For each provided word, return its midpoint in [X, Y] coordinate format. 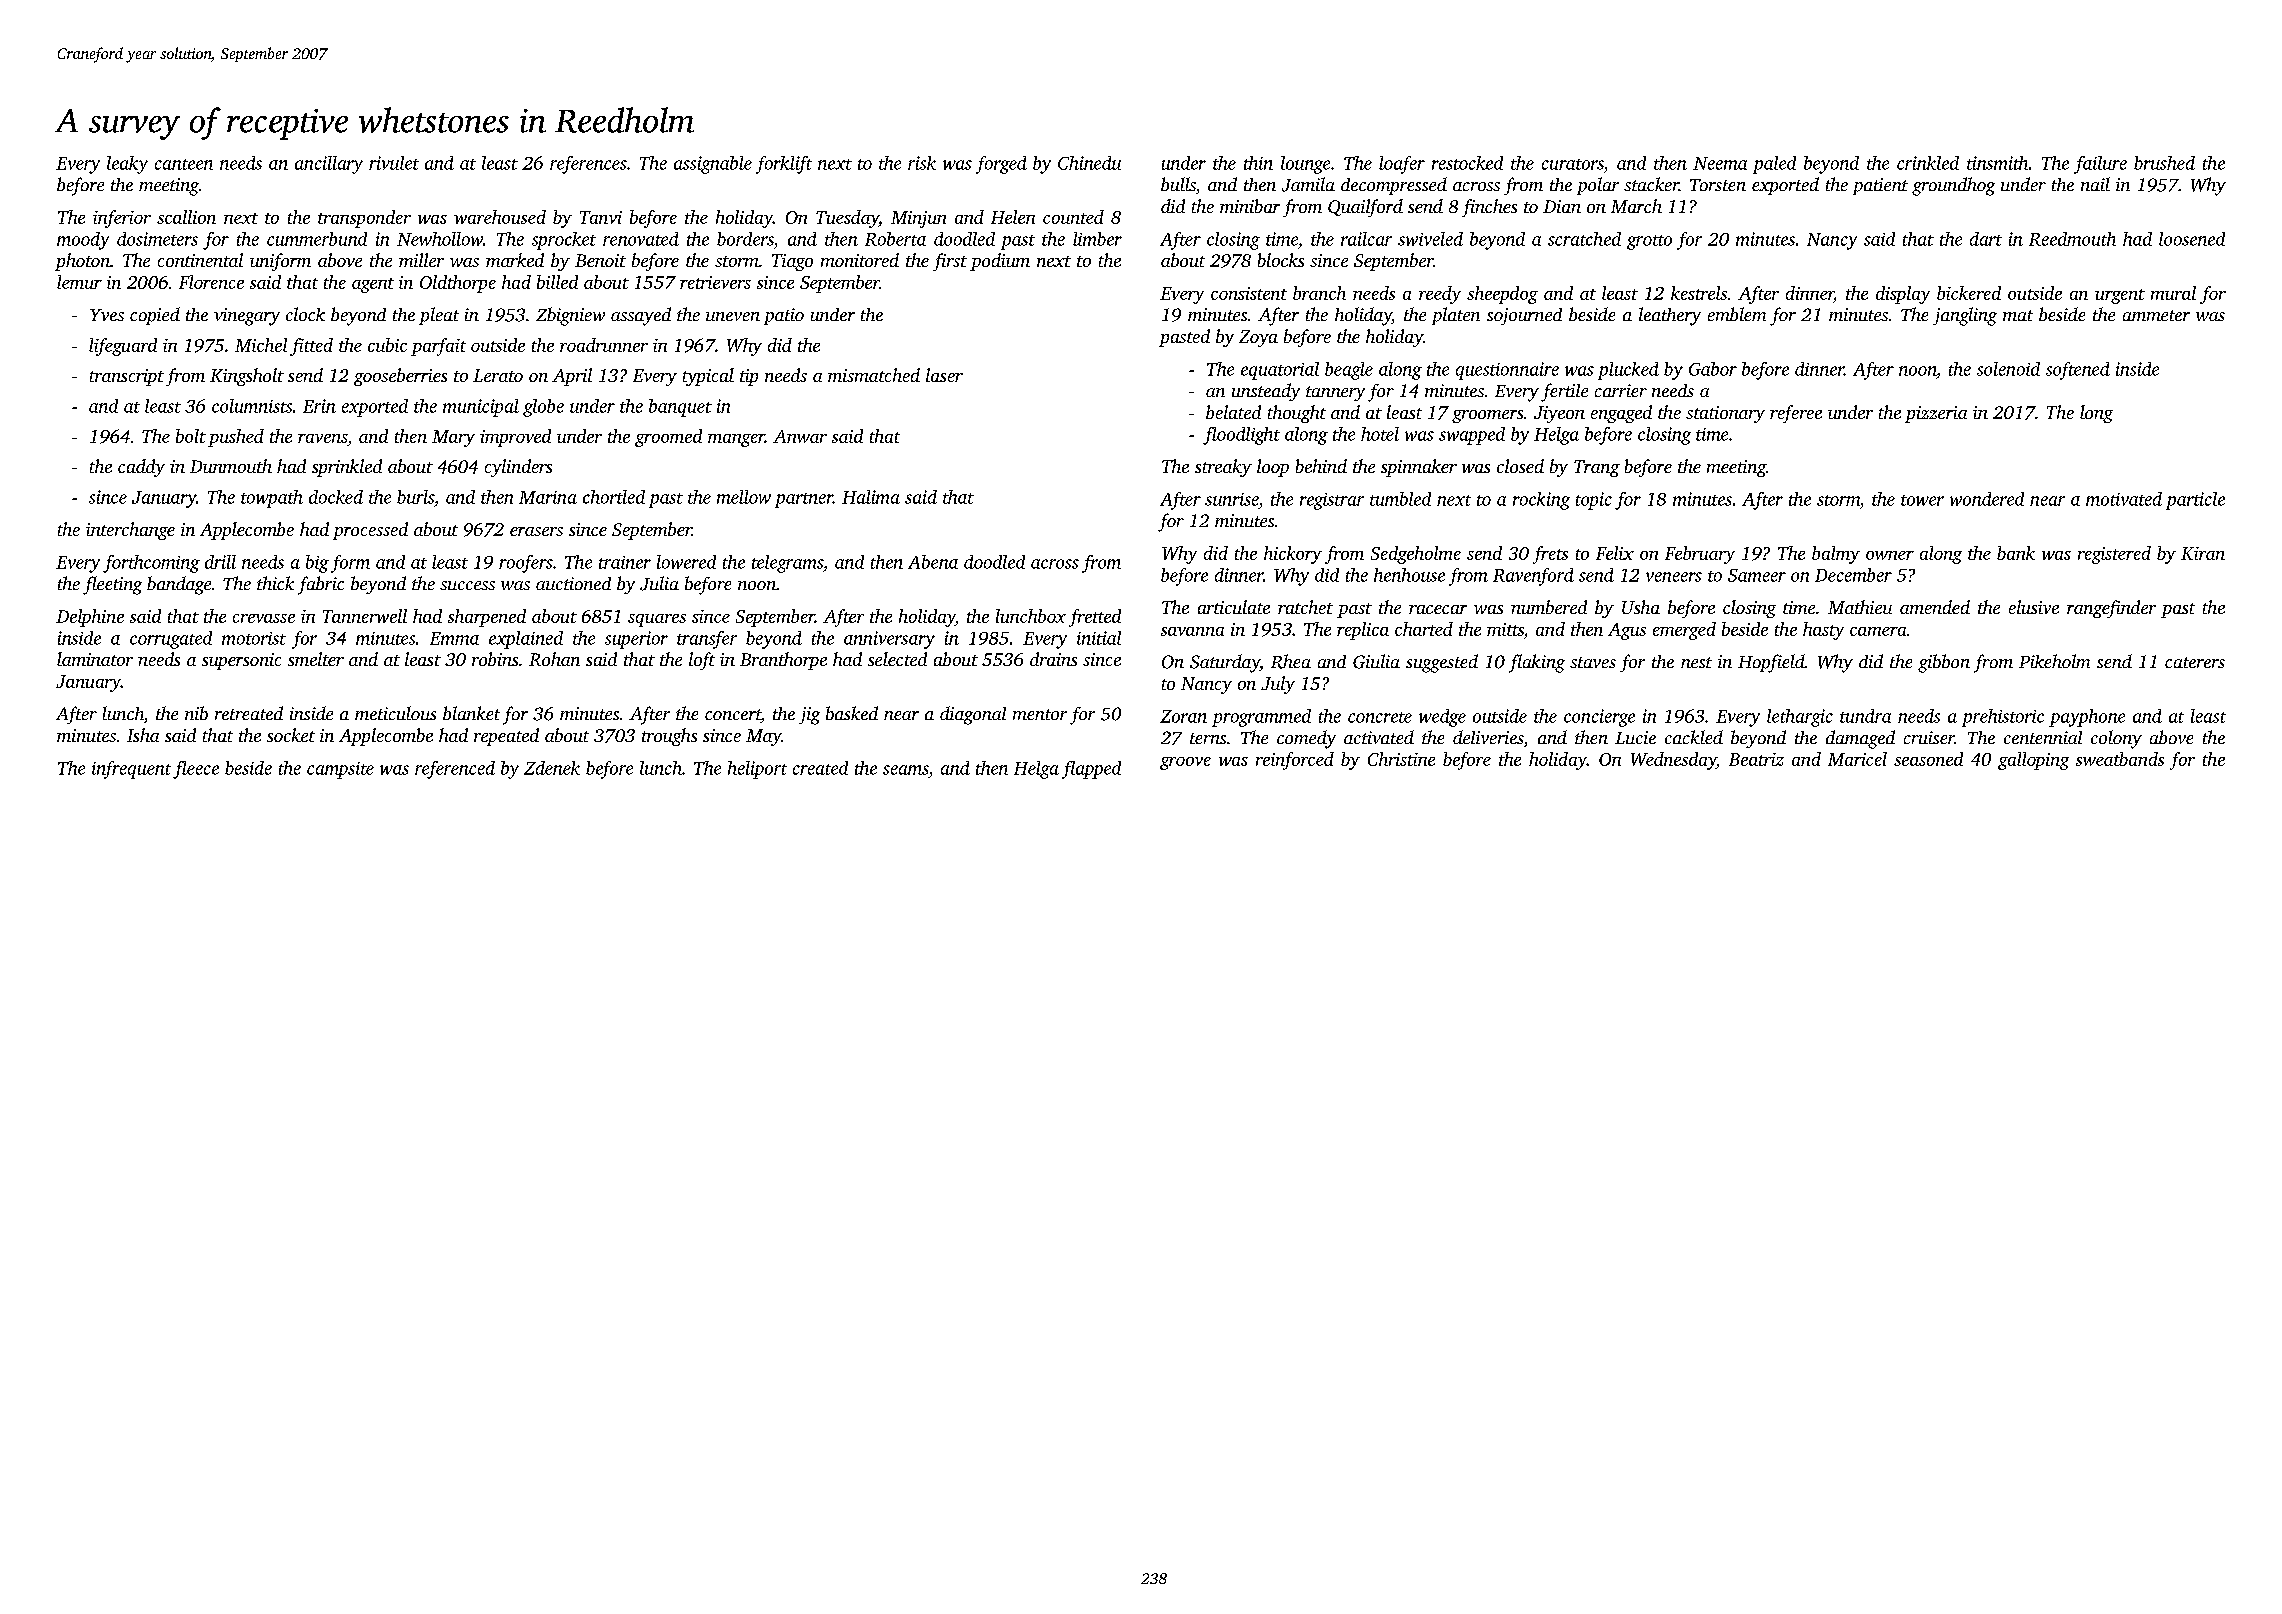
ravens [322, 438]
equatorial [1280, 371]
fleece [196, 770]
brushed [2164, 163]
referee [1796, 414]
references [588, 165]
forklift [784, 165]
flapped [1091, 770]
